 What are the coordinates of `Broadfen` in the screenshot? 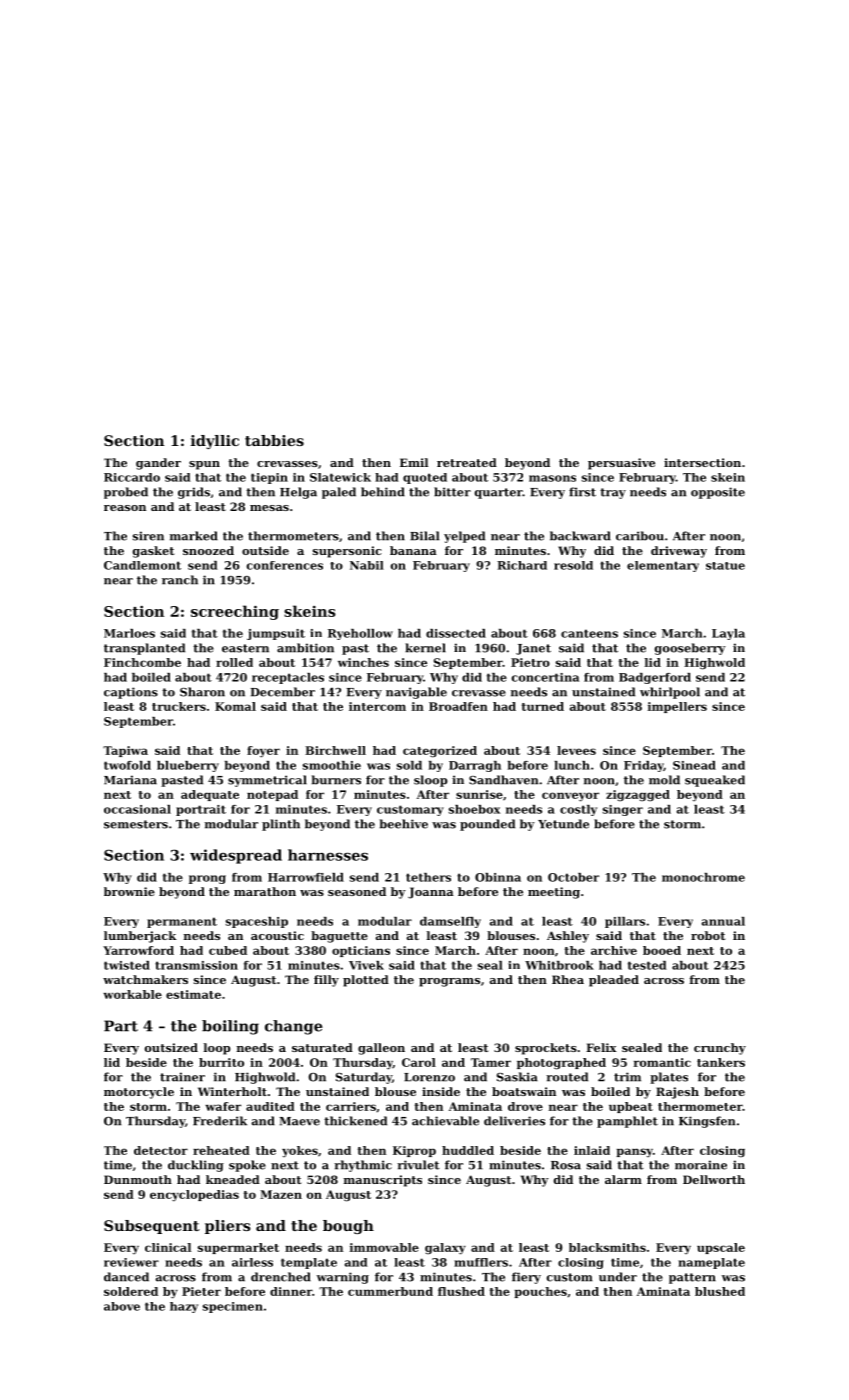 It's located at (458, 706).
